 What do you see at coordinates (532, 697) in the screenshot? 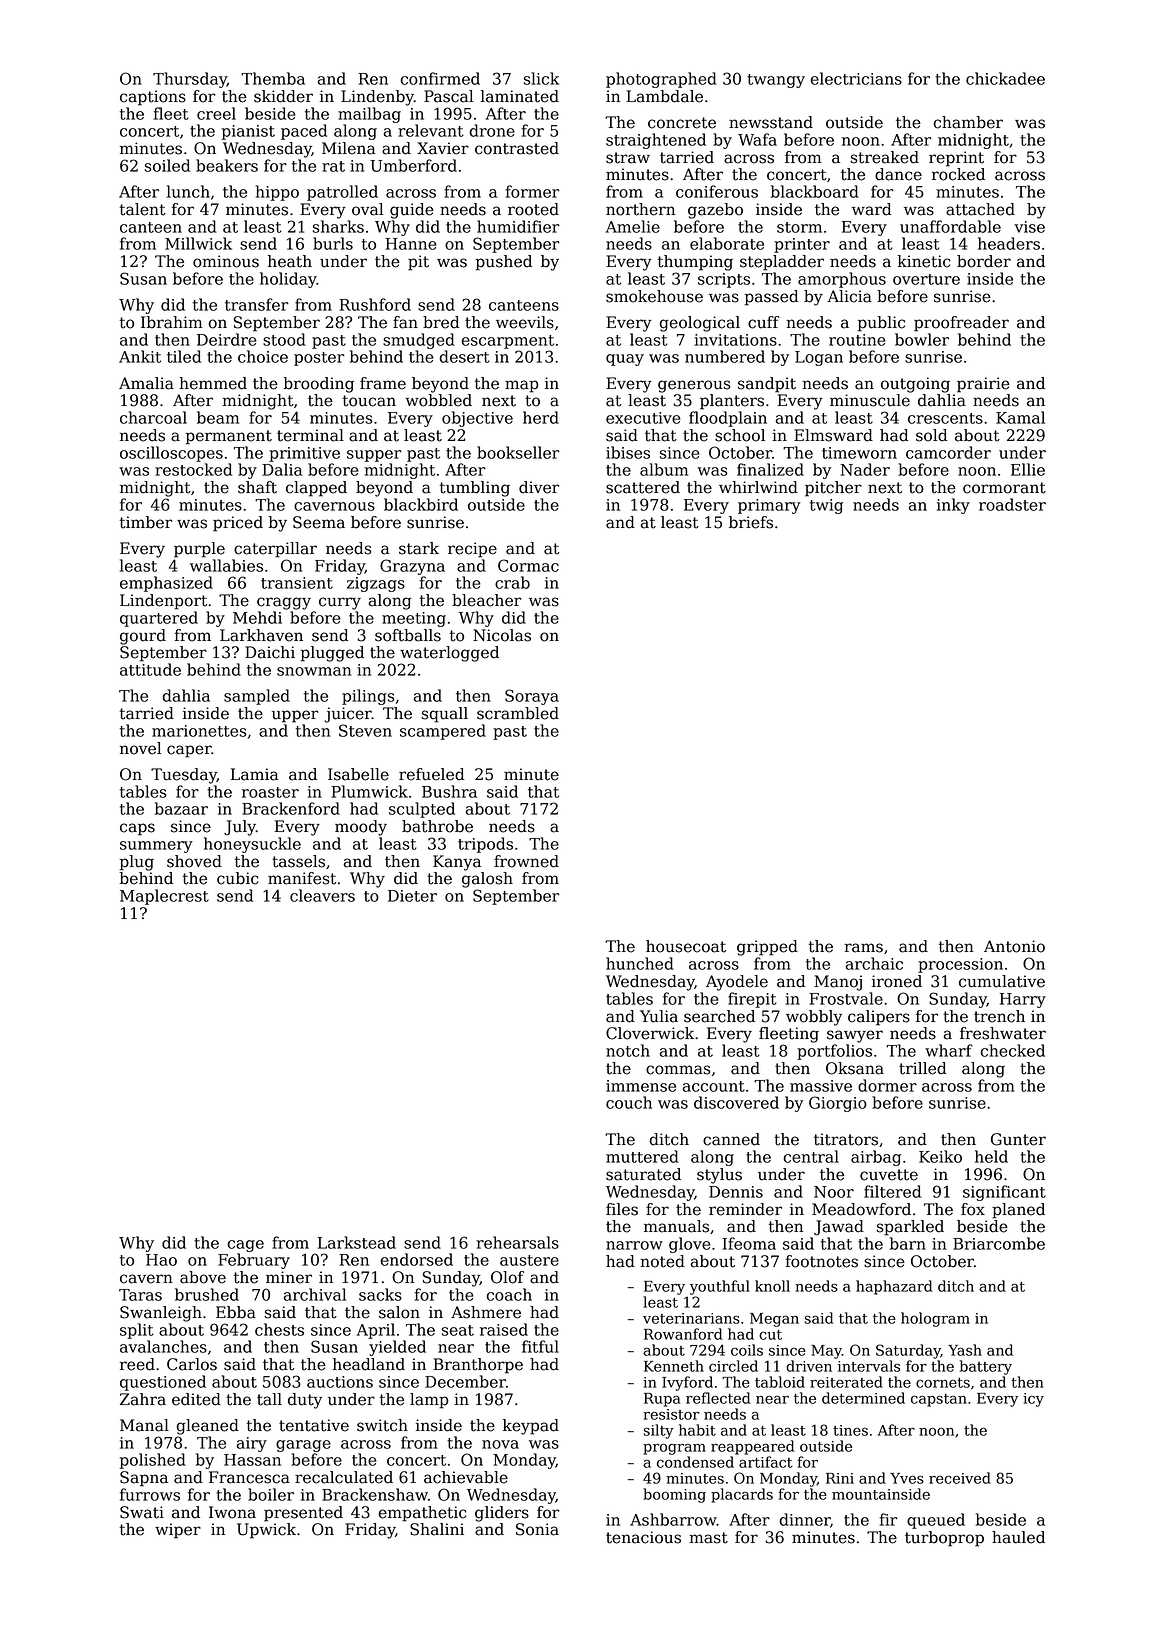
I see `Soraya` at bounding box center [532, 697].
